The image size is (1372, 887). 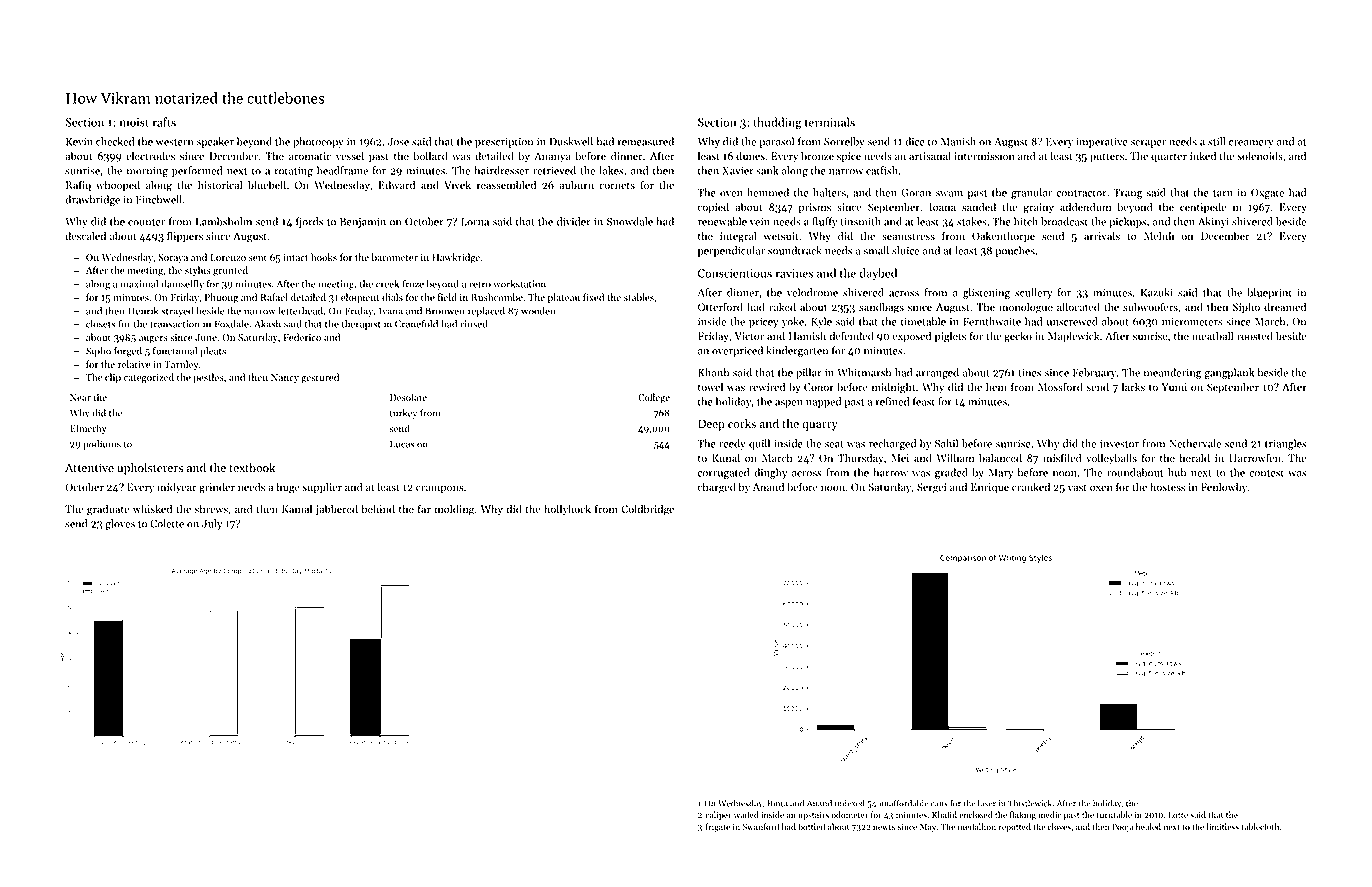 I want to click on frigate, so click(x=718, y=827).
